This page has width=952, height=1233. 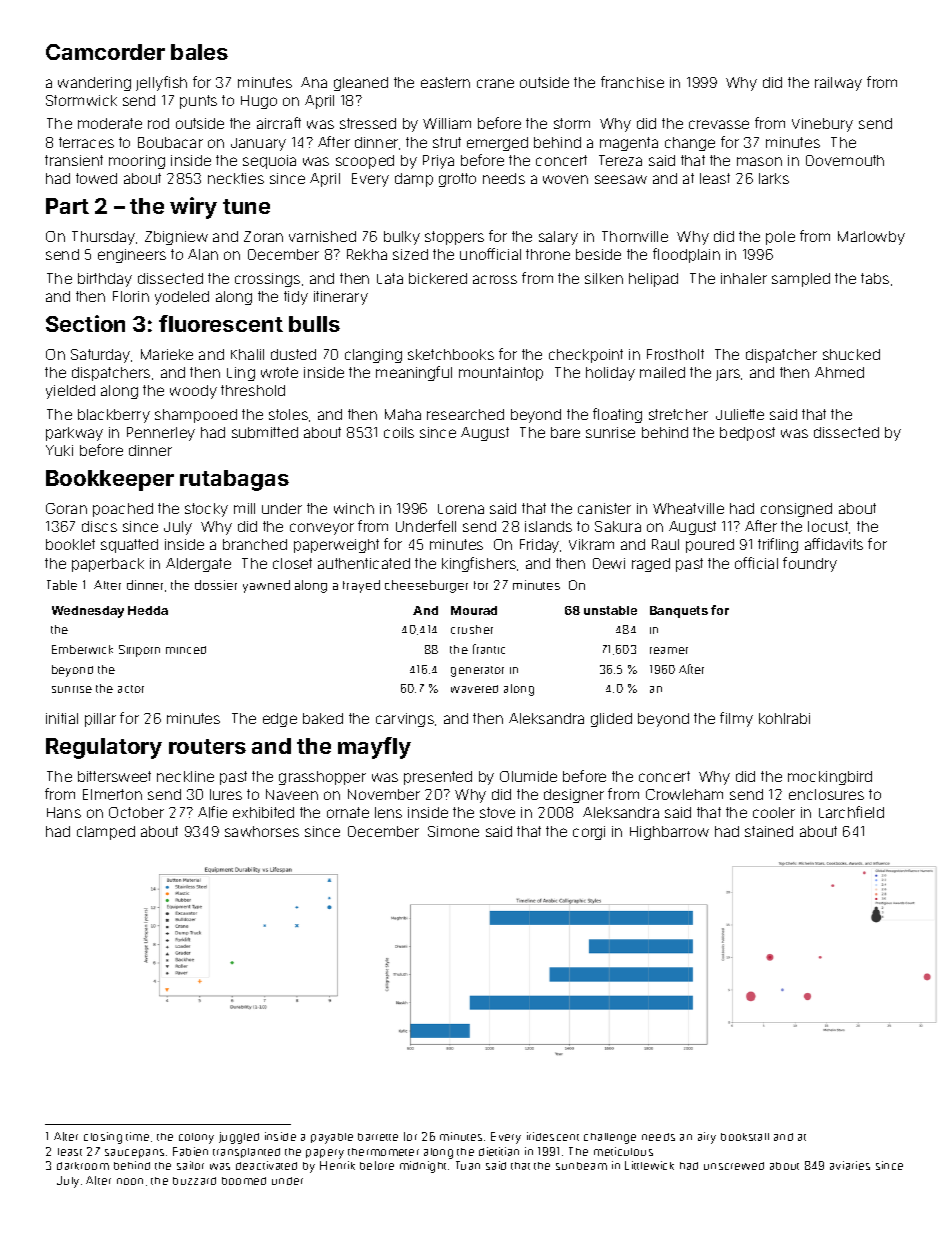 What do you see at coordinates (589, 833) in the page?
I see `corgi` at bounding box center [589, 833].
